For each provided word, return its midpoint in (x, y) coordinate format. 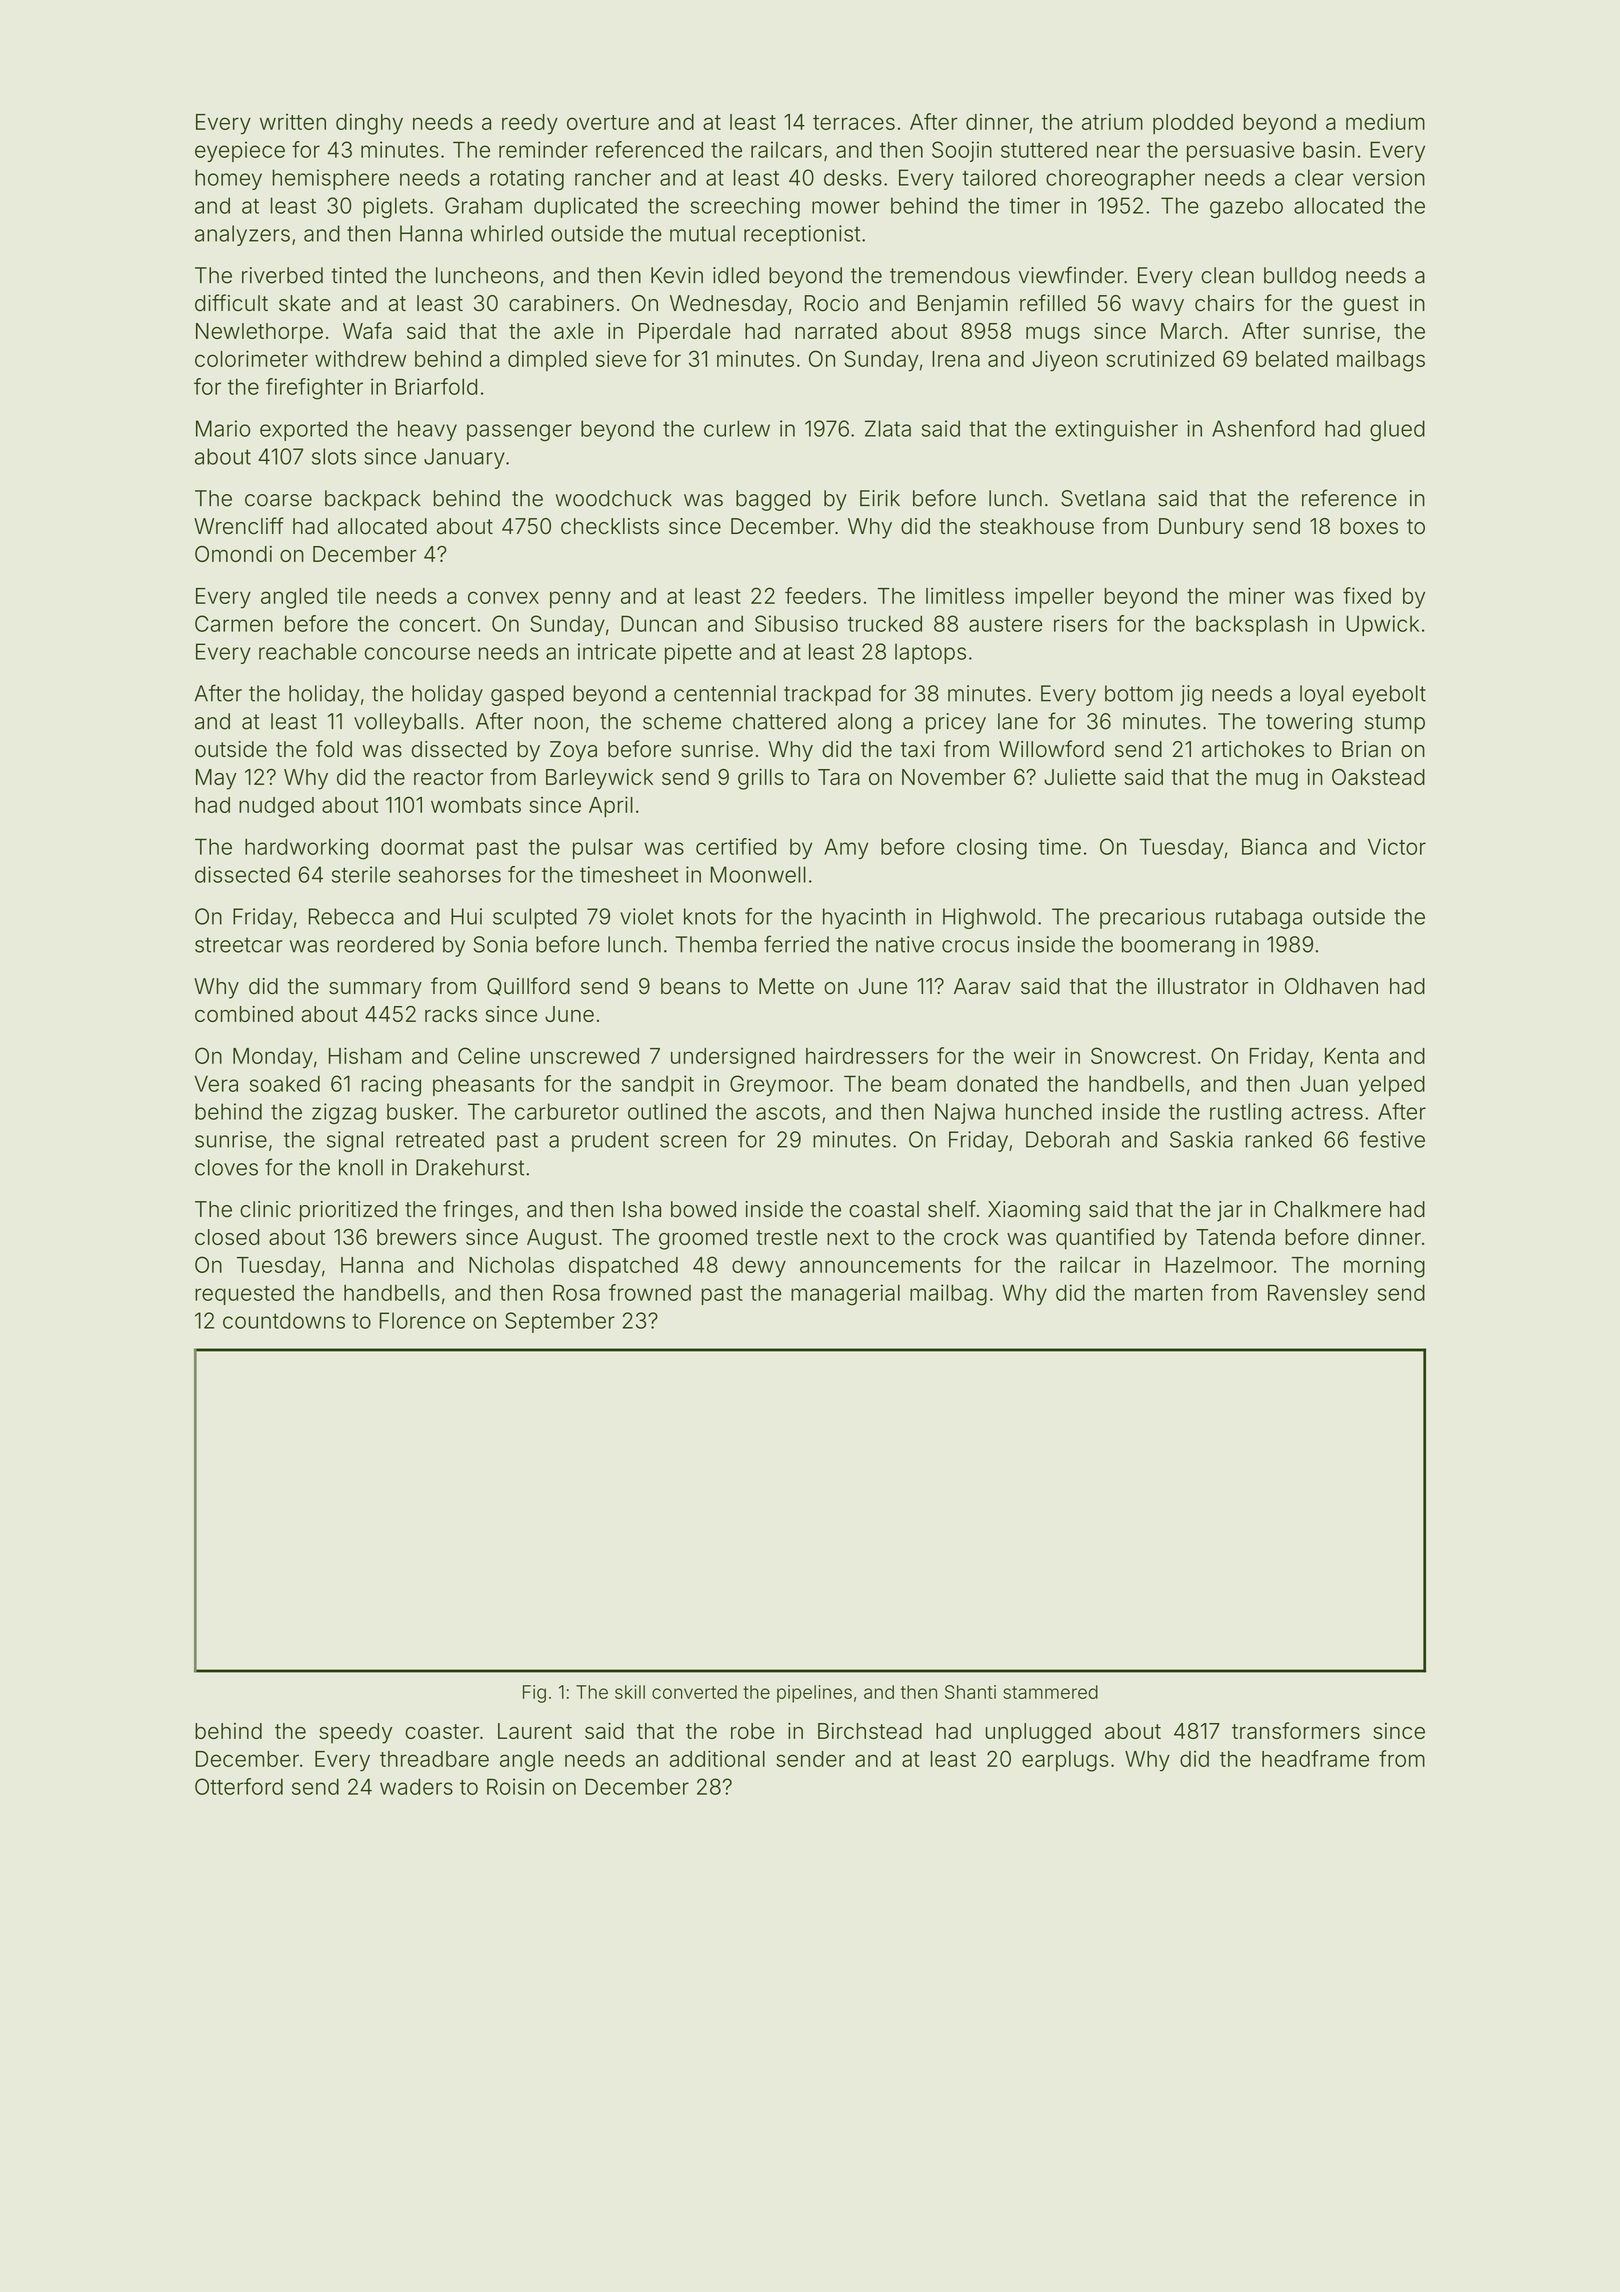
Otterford (239, 1786)
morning (1384, 1267)
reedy (530, 124)
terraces (854, 122)
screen (693, 1141)
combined (244, 1014)
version (1389, 177)
